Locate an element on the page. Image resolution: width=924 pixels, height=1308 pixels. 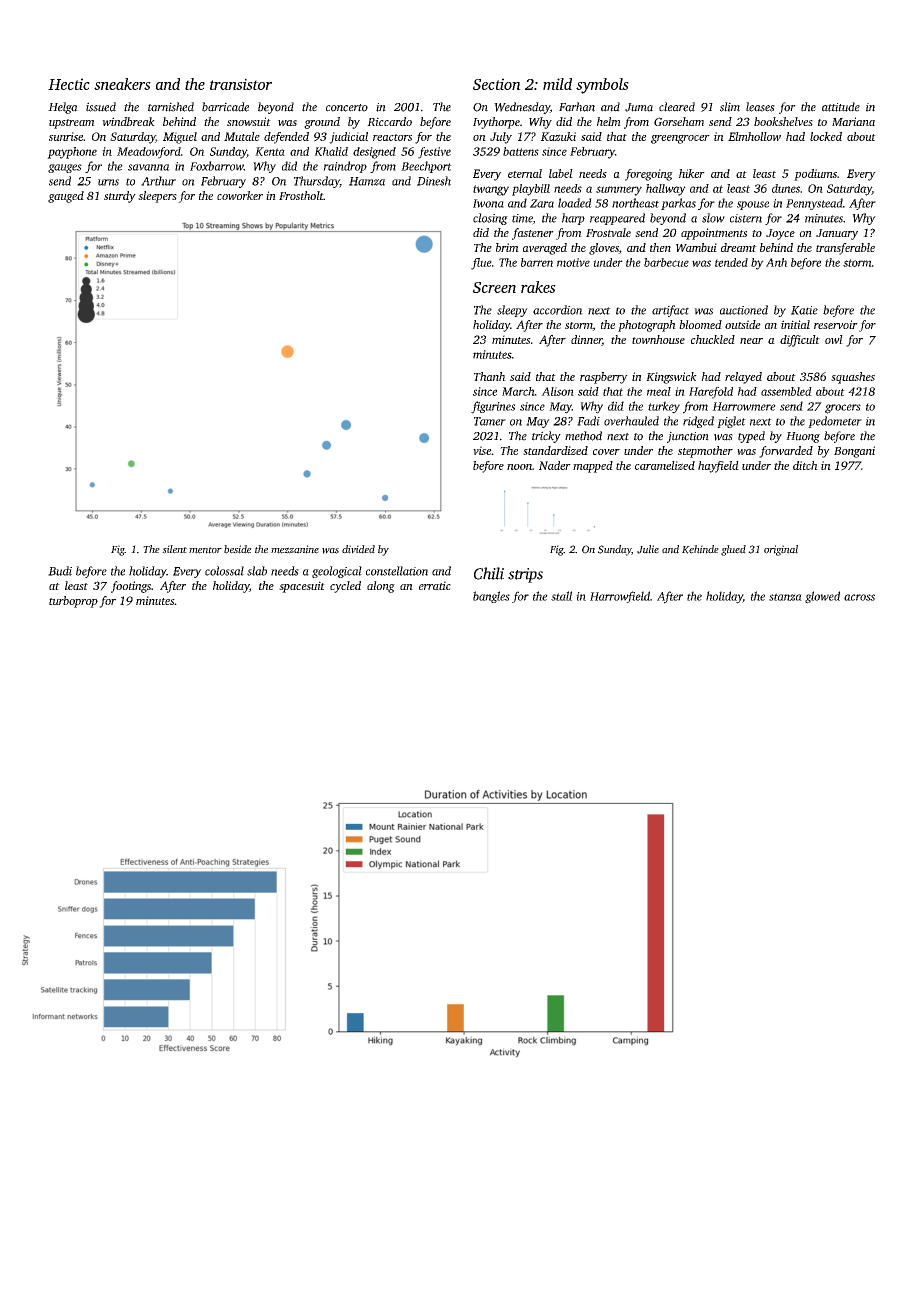
mapped is located at coordinates (593, 467).
